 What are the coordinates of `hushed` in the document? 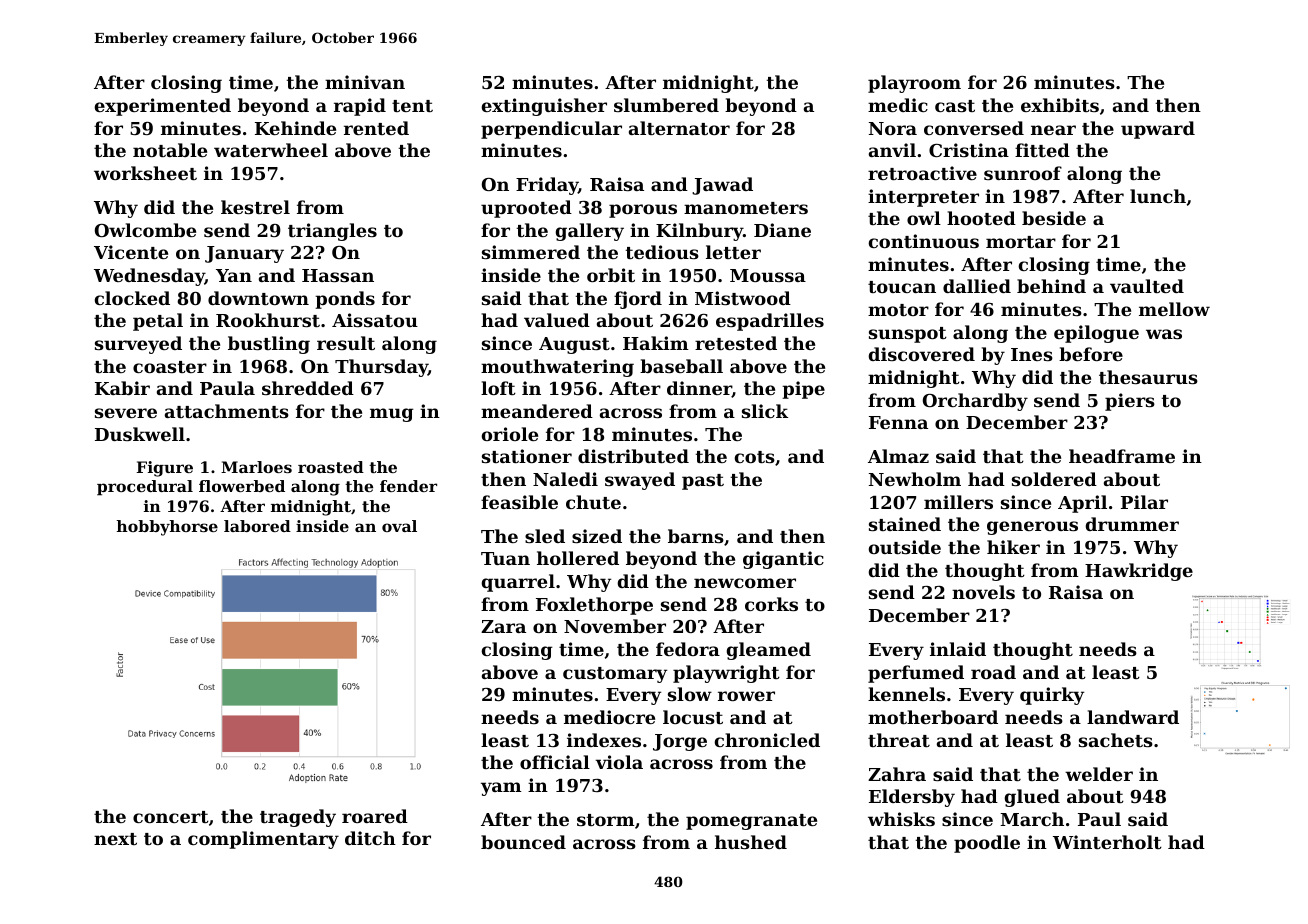 It's located at (751, 842).
